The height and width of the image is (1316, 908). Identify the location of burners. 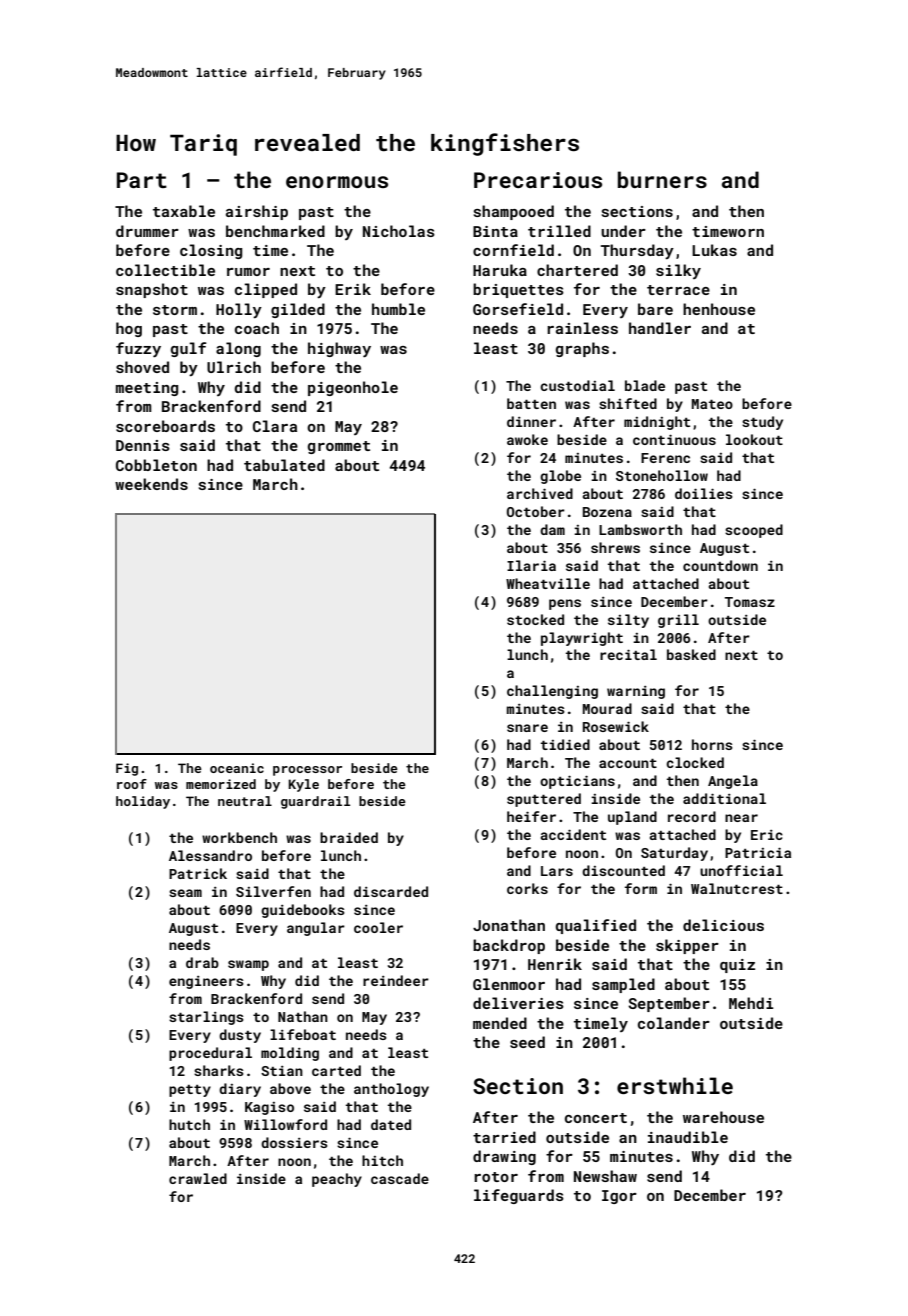
(662, 179).
